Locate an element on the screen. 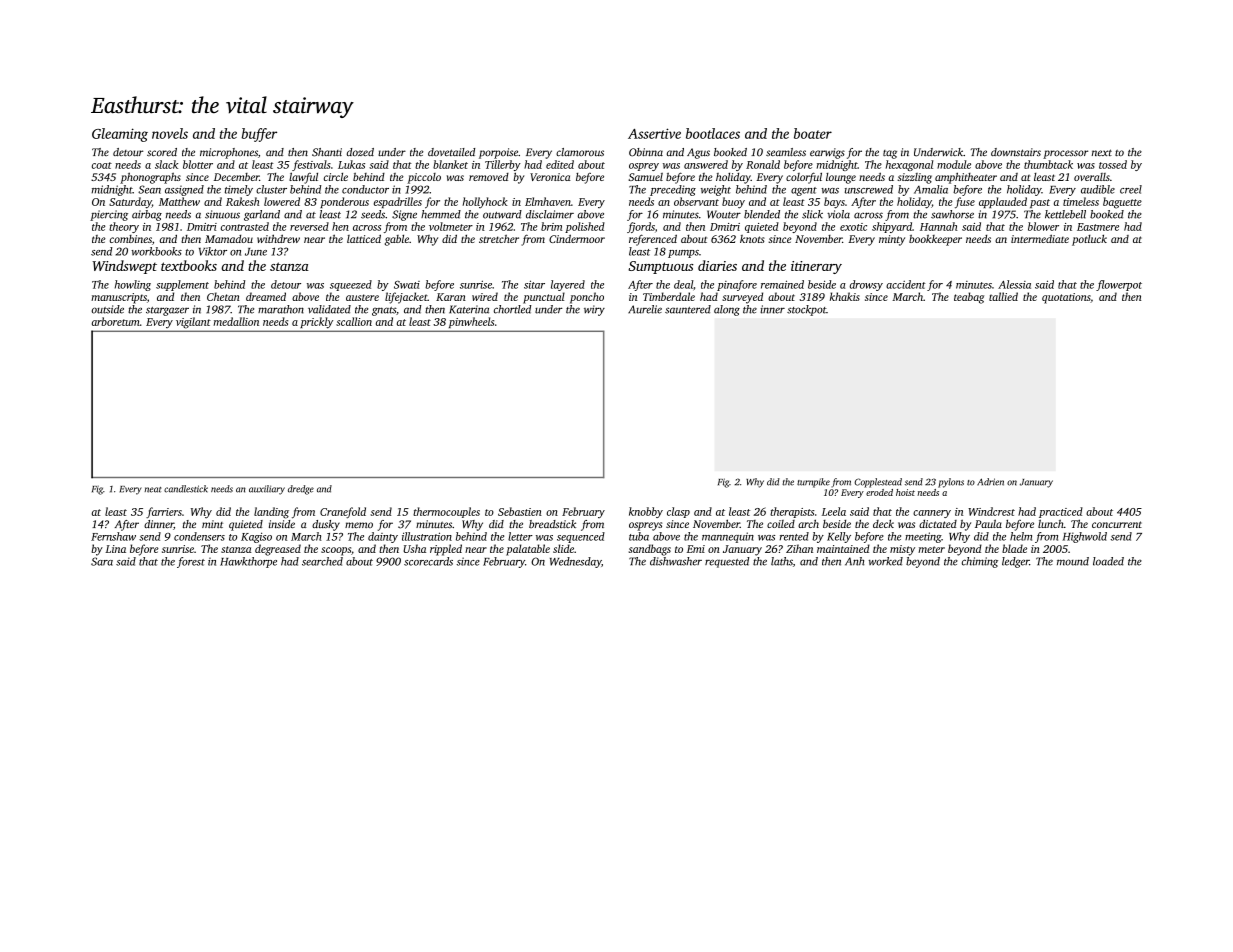 The width and height of the screenshot is (1233, 952). clamorous is located at coordinates (580, 152).
